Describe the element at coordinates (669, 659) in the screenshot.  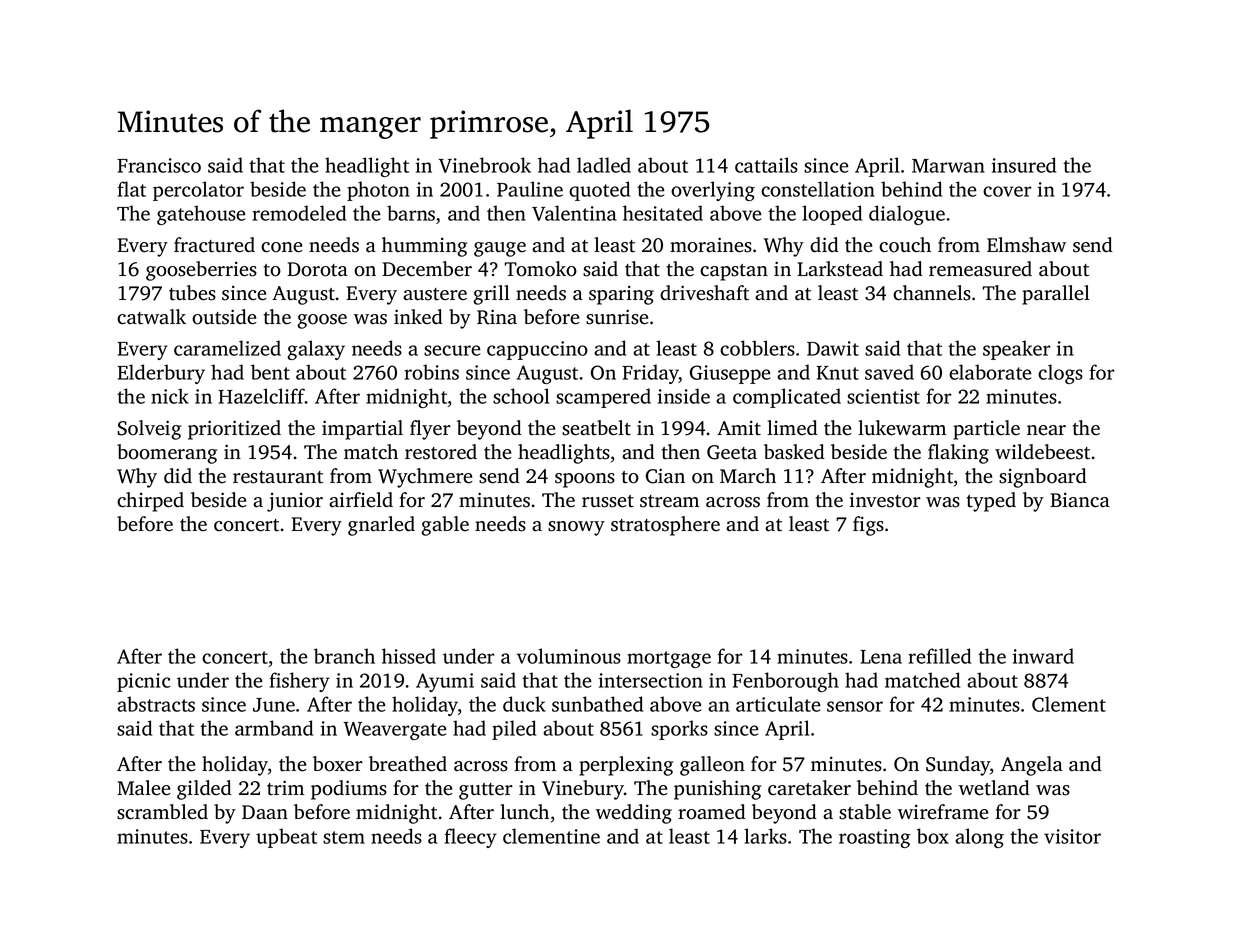
I see `mortgage` at that location.
